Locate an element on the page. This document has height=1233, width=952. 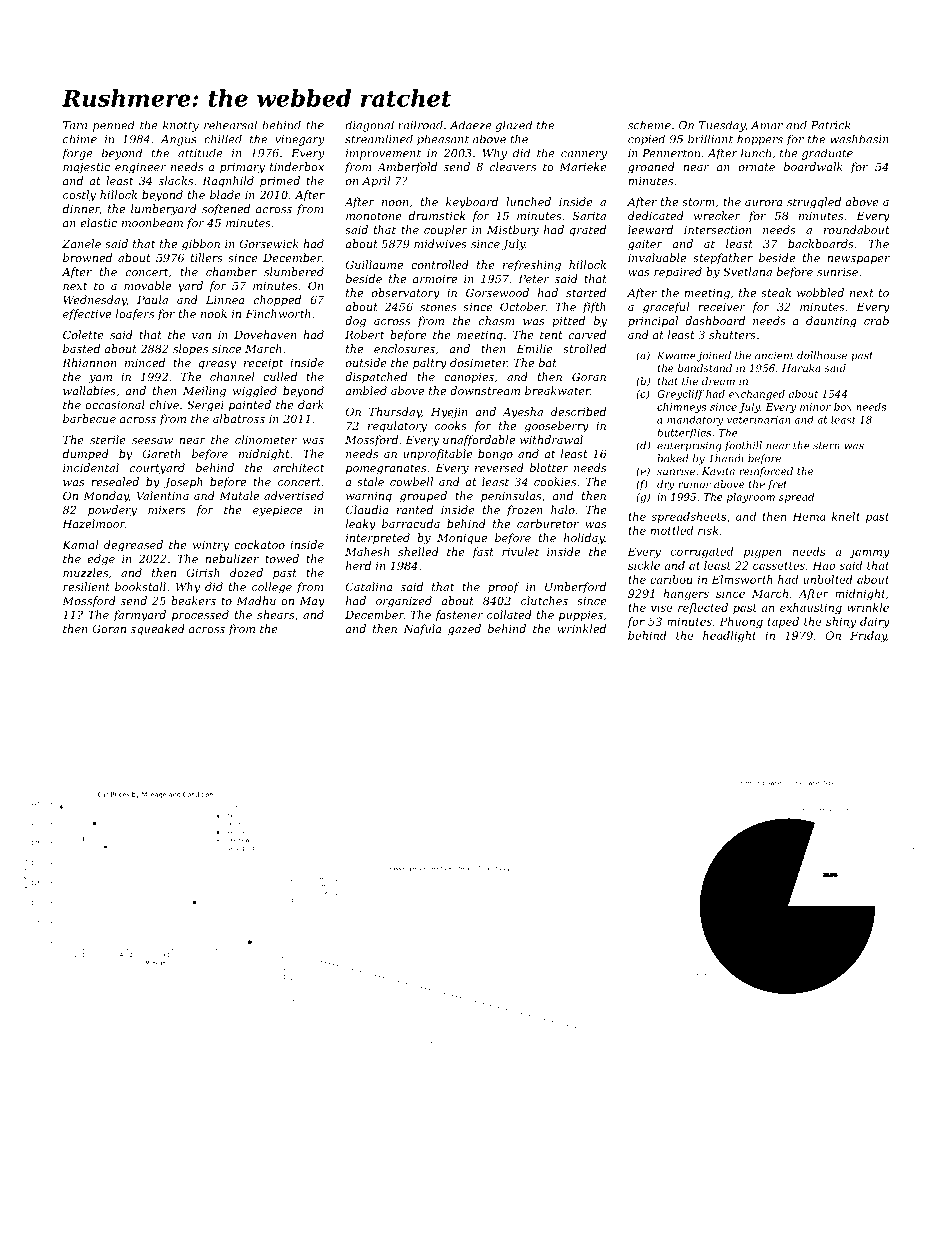
cleavers is located at coordinates (513, 166).
